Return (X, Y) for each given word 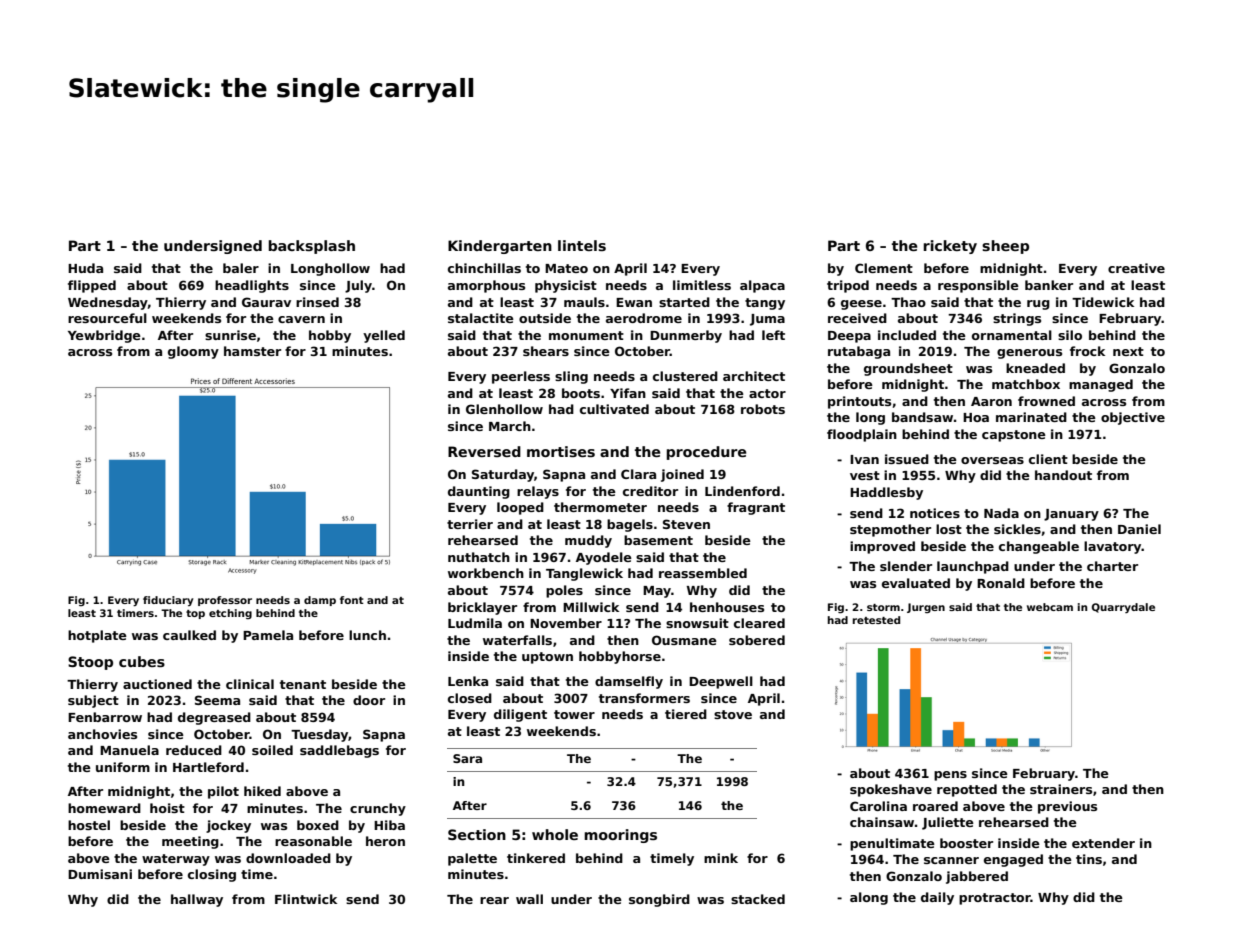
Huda (85, 268)
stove (733, 714)
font (352, 600)
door (369, 700)
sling (571, 377)
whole (555, 834)
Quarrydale (1123, 608)
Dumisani (100, 874)
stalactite (481, 318)
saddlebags (339, 751)
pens (950, 776)
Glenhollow (504, 409)
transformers (644, 698)
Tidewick (1103, 302)
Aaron (991, 401)
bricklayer (482, 608)
